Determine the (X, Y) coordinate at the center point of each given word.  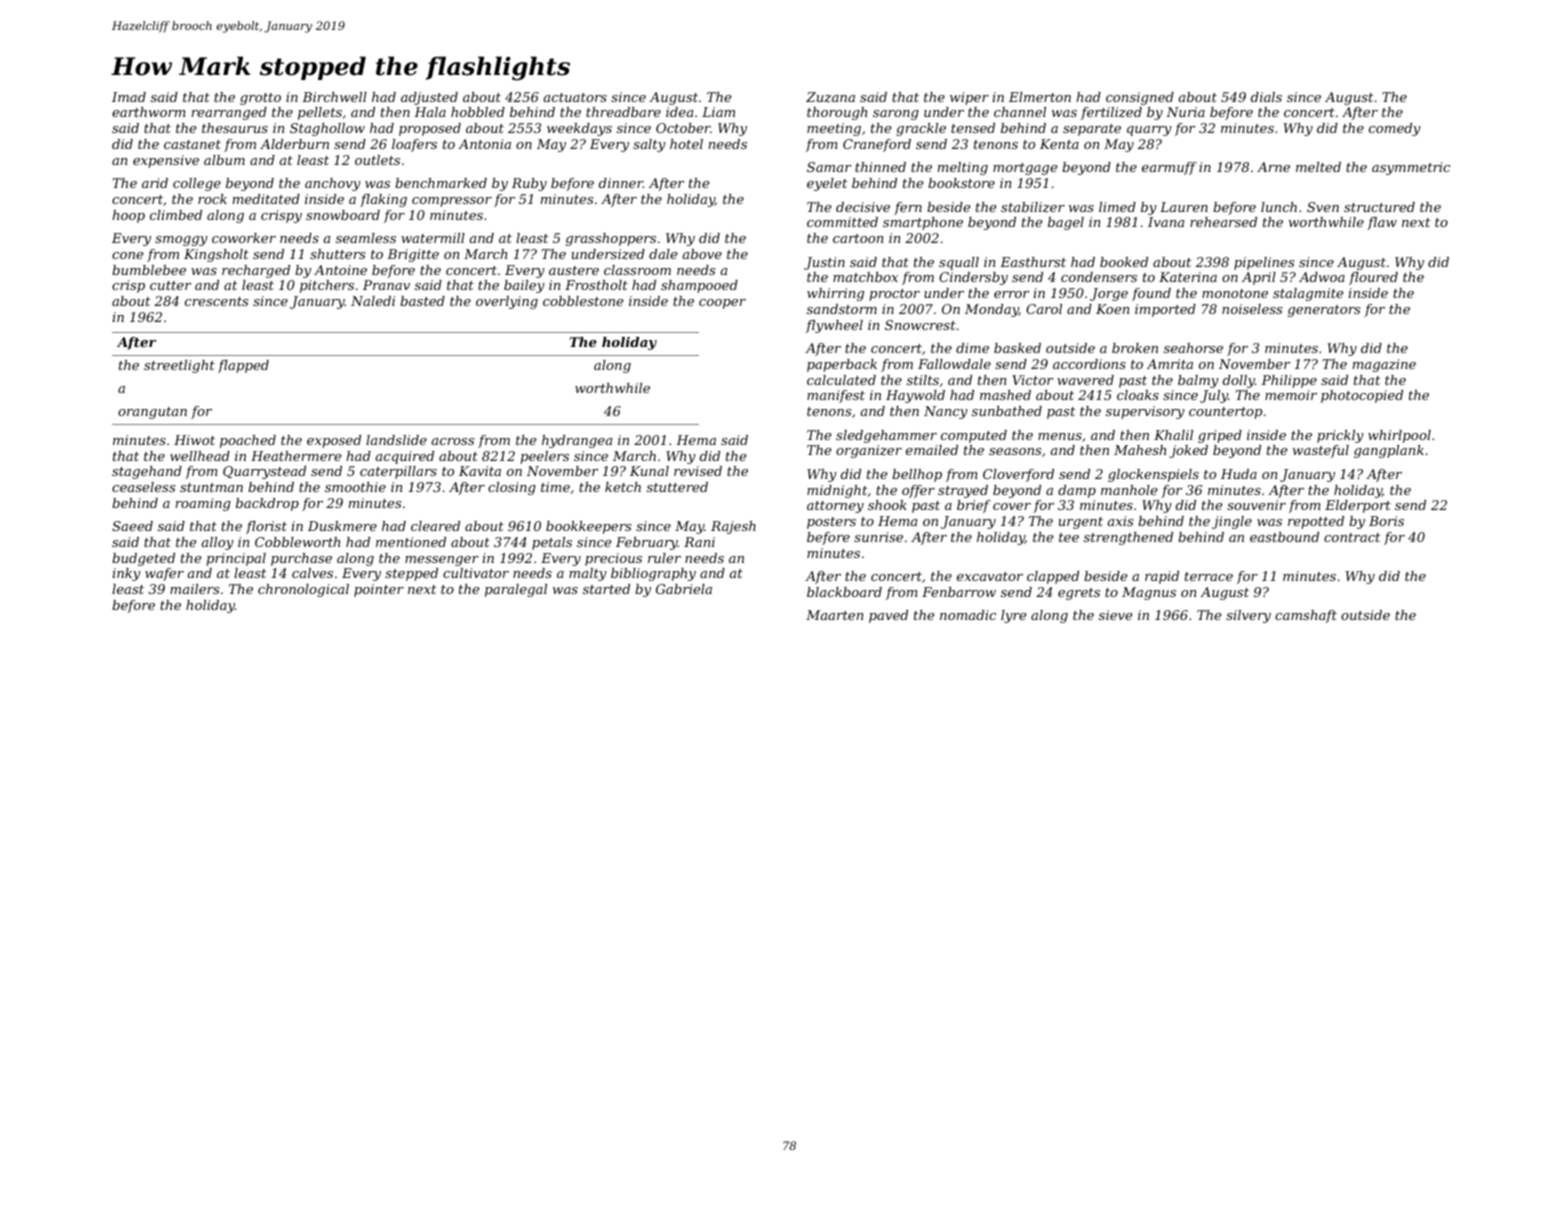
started (606, 589)
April (1259, 278)
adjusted (429, 98)
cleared (435, 526)
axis (1120, 521)
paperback (842, 365)
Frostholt (596, 285)
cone (127, 255)
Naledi (373, 301)
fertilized (1111, 113)
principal (236, 559)
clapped (1053, 577)
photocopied (1362, 396)
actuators (575, 97)
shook (887, 505)
